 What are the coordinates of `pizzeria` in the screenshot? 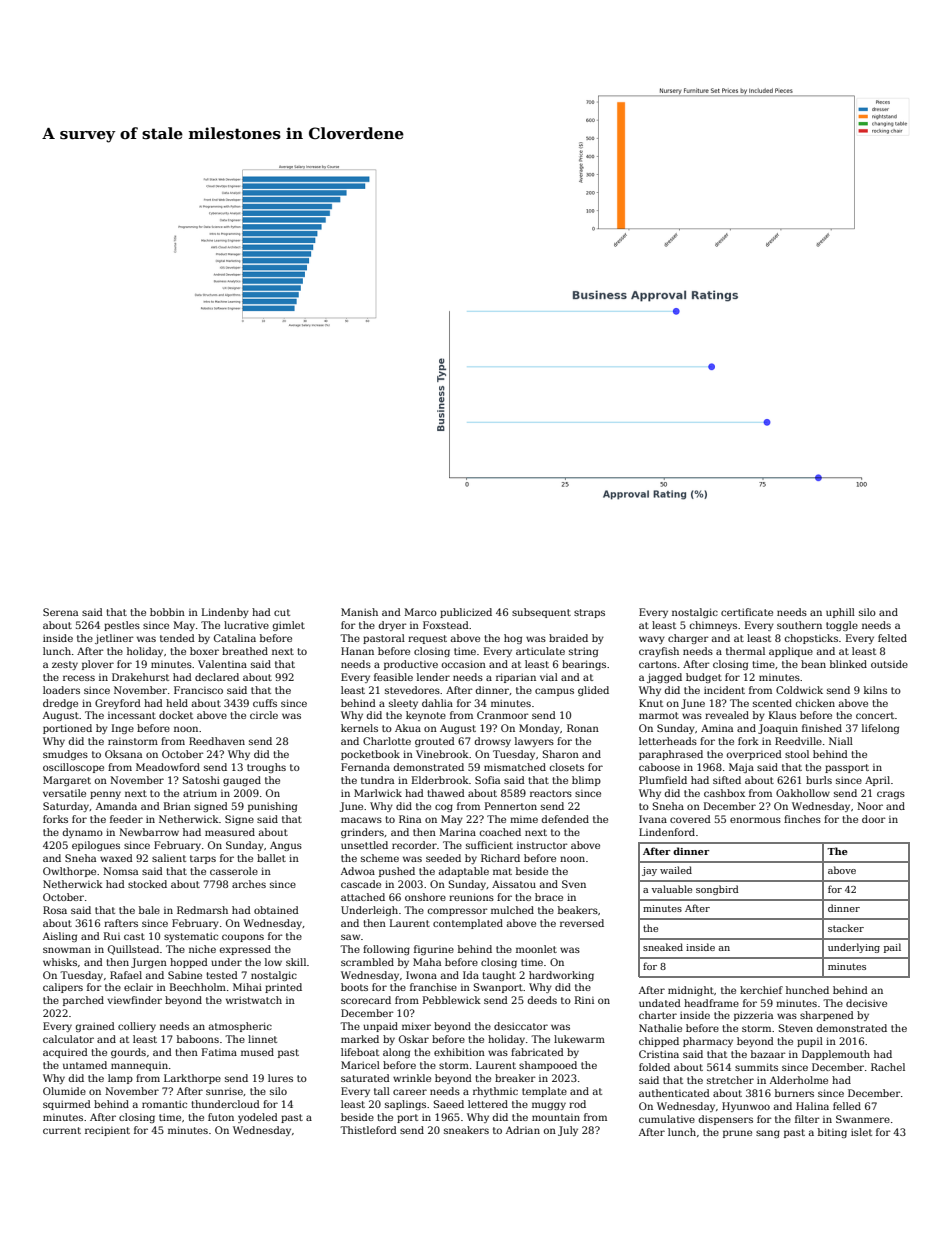 It's located at (753, 1016).
